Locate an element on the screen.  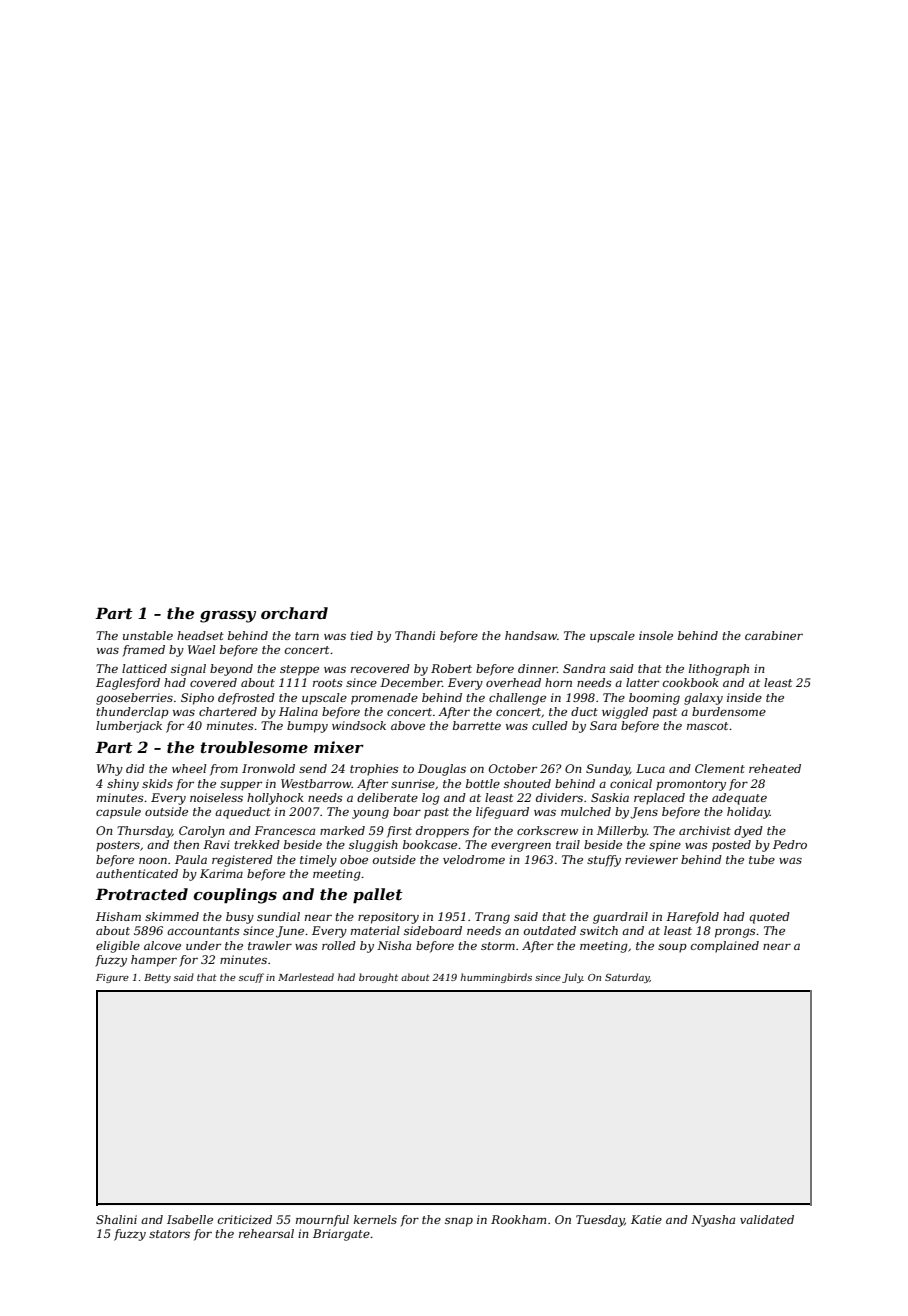
alcove is located at coordinates (162, 945).
